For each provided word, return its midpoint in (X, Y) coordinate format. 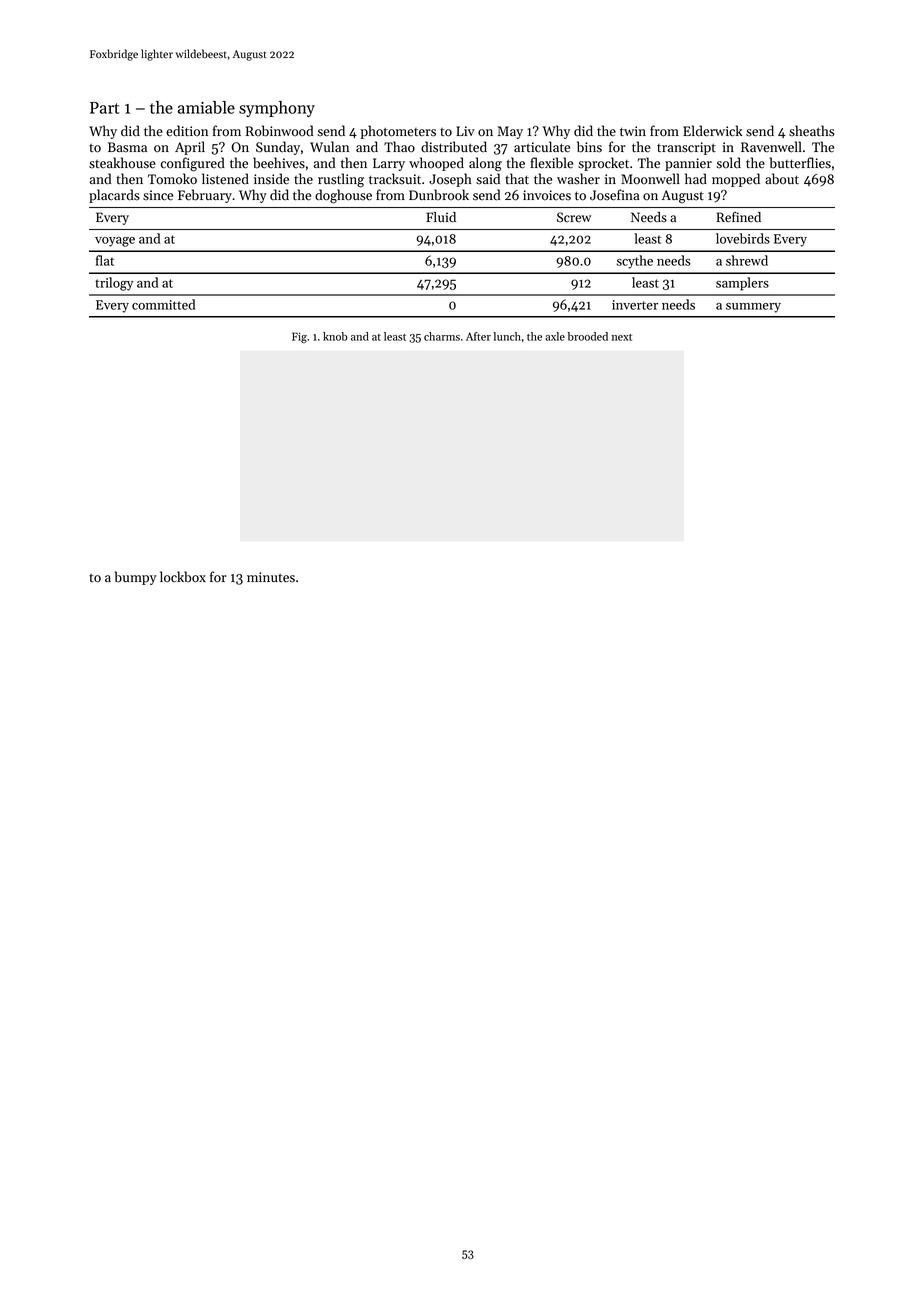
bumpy (135, 578)
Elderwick (713, 131)
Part (105, 108)
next (622, 337)
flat (105, 260)
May (510, 132)
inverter (635, 305)
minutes (271, 577)
